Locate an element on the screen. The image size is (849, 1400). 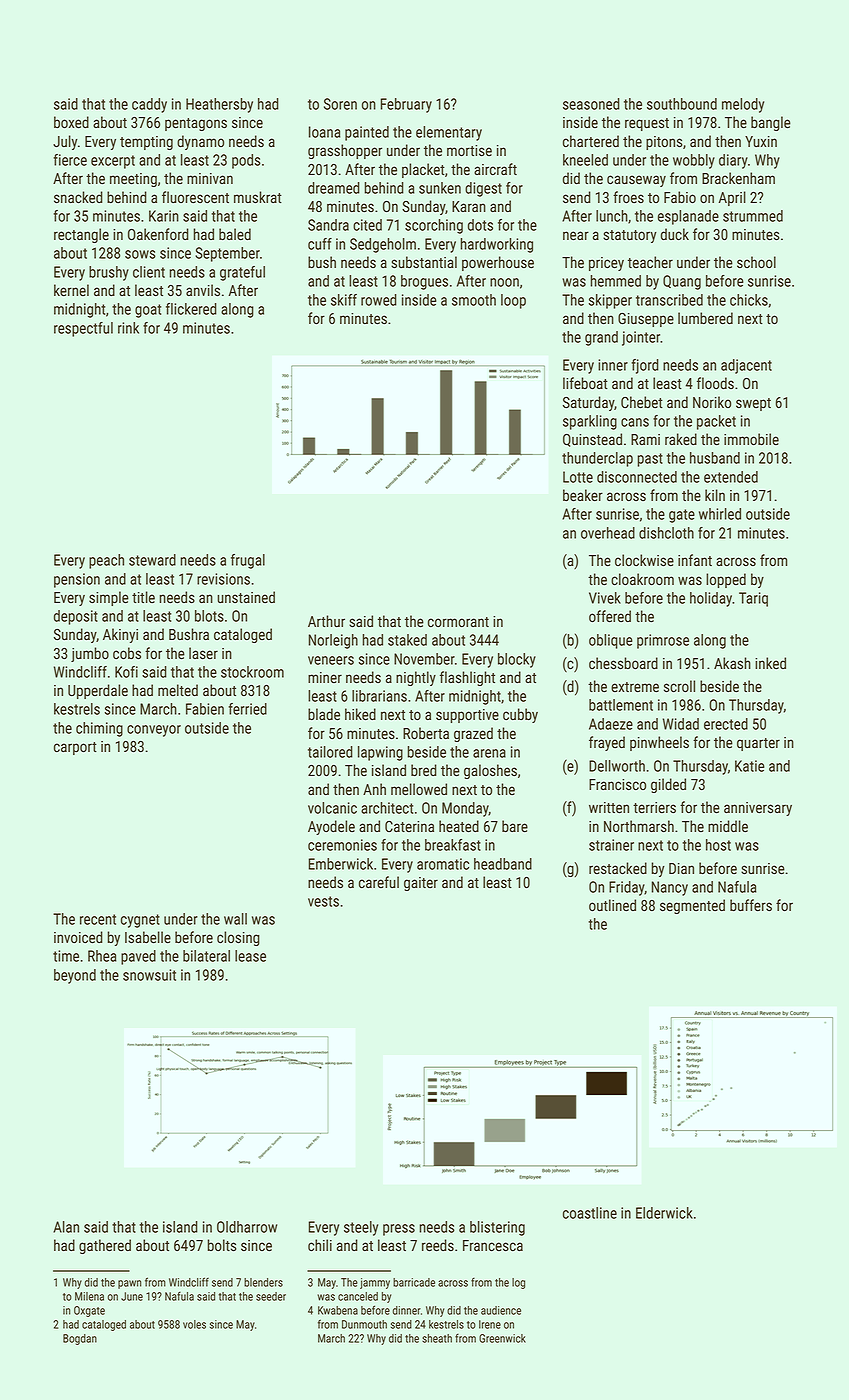
voles is located at coordinates (194, 1324).
